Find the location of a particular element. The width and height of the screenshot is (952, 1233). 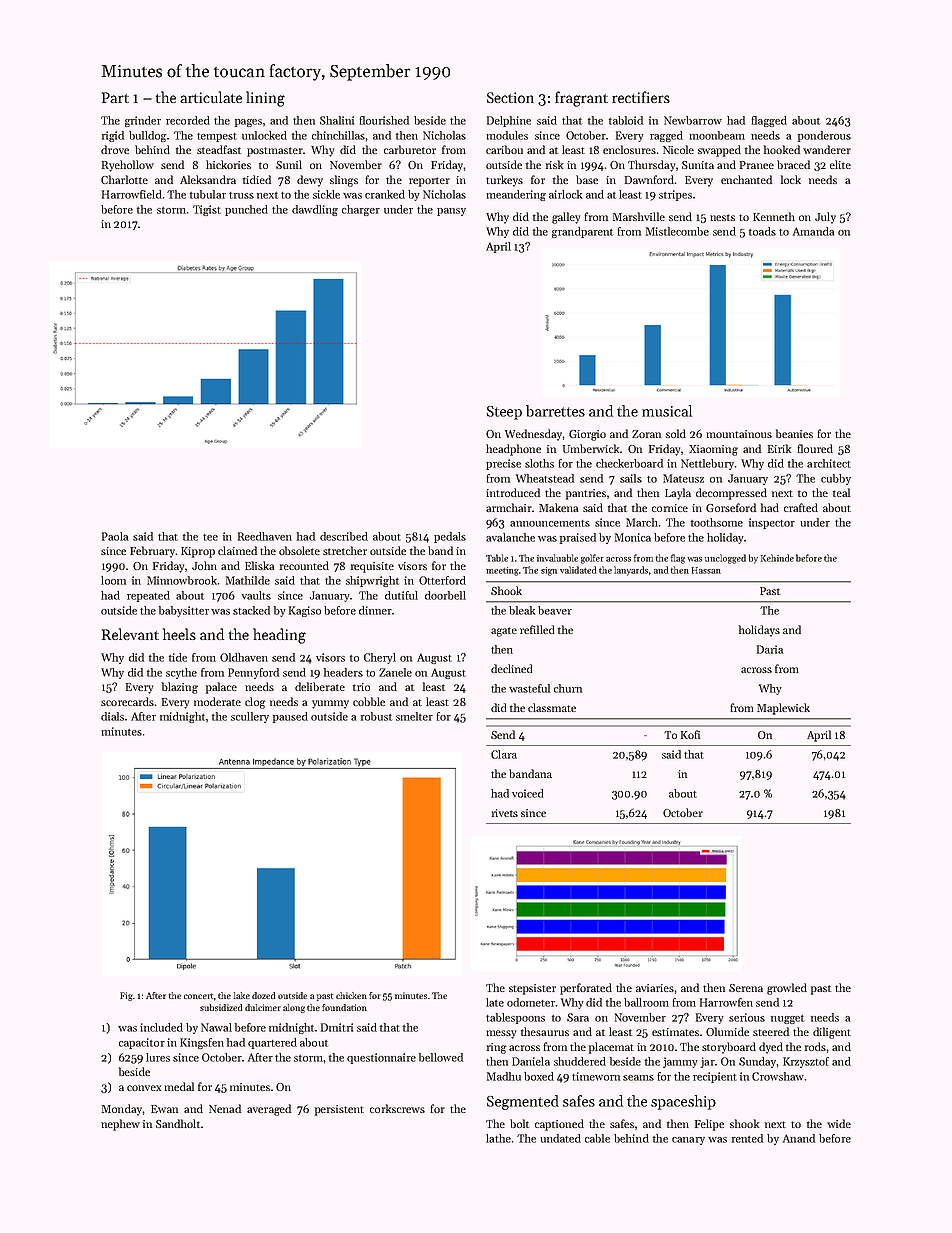

Otterford is located at coordinates (442, 580).
